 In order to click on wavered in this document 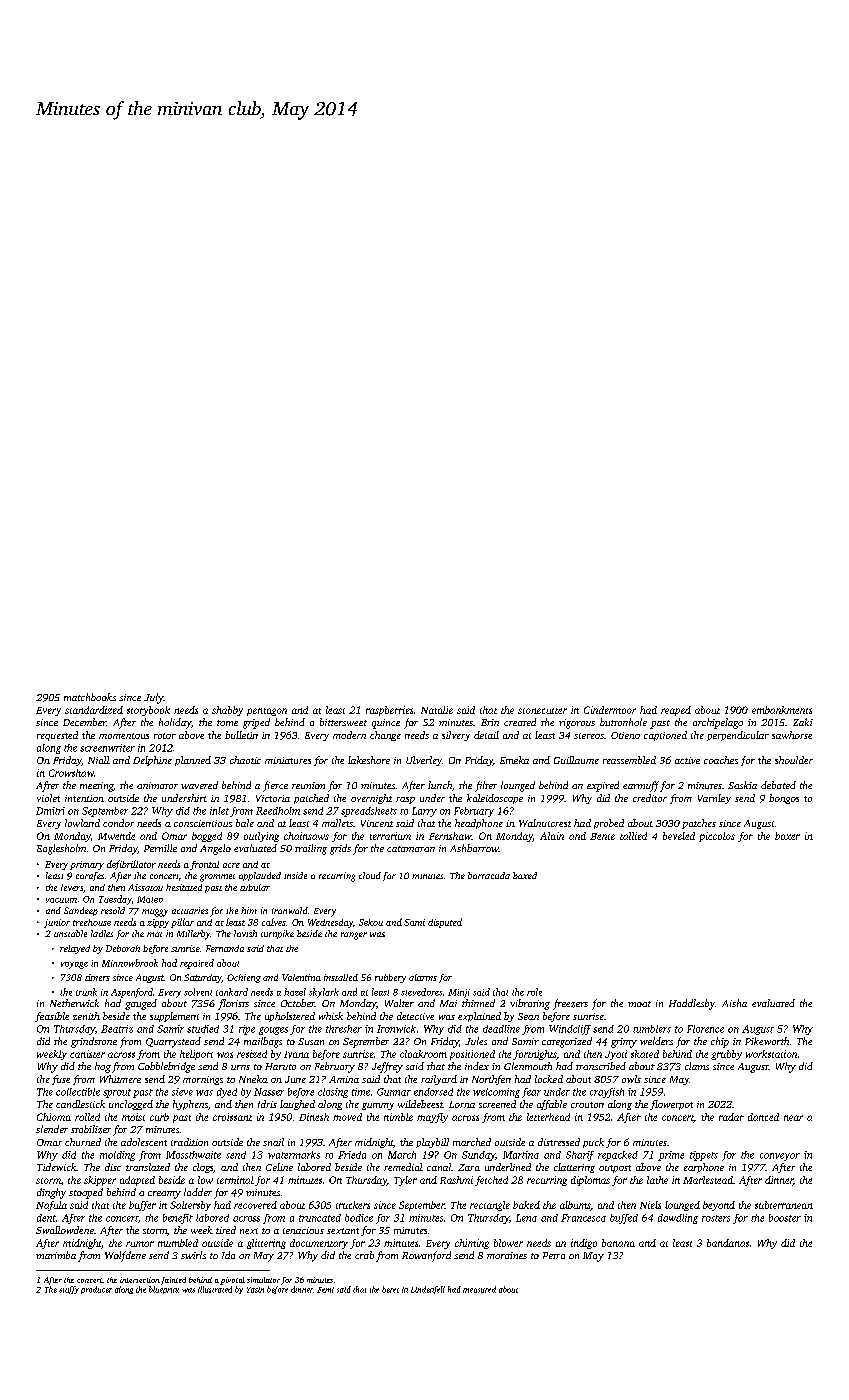, I will do `click(199, 785)`.
